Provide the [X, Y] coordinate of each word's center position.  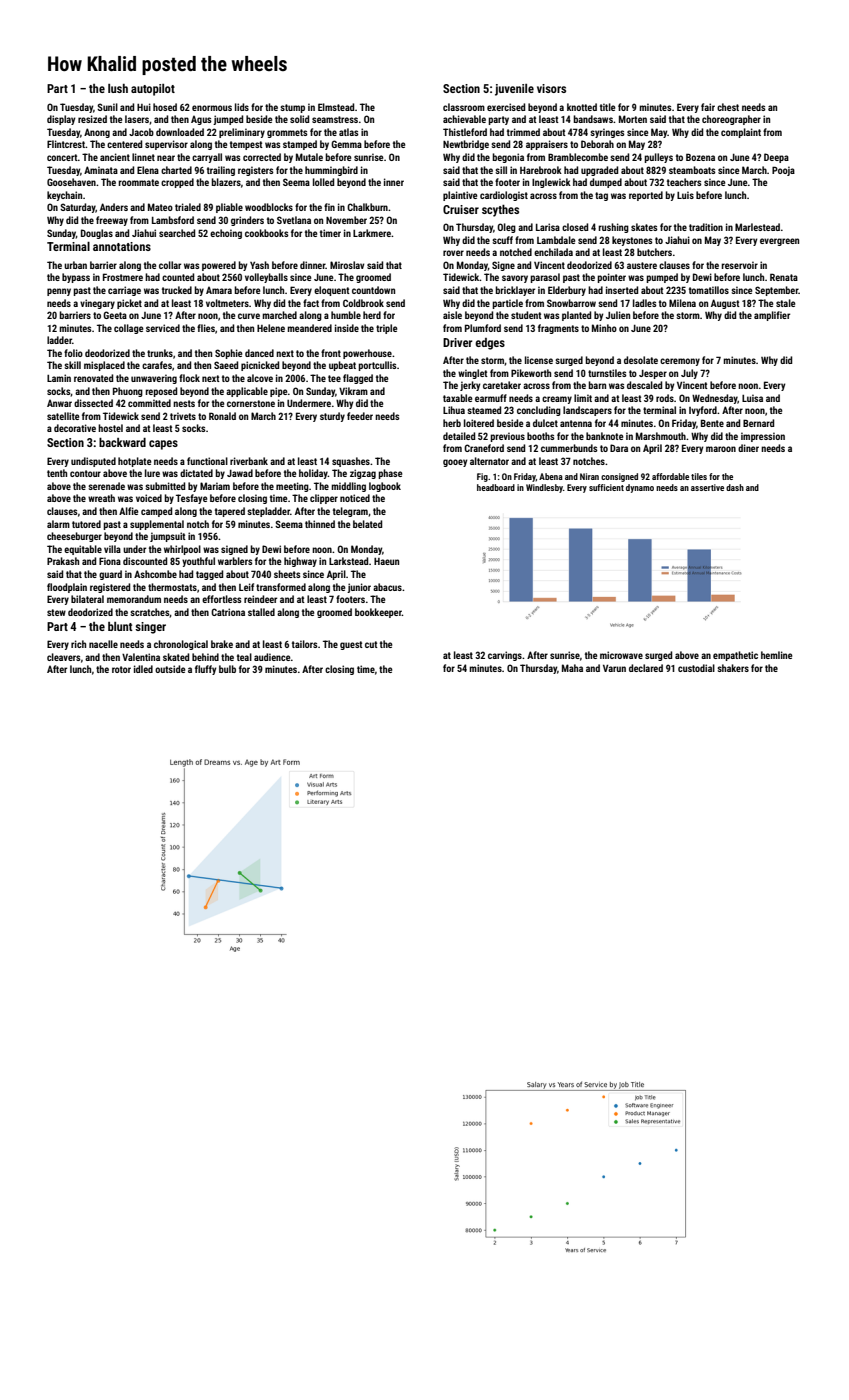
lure [152, 473]
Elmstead [336, 107]
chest [728, 107]
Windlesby [544, 488]
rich [78, 644]
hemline [776, 655]
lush [118, 88]
